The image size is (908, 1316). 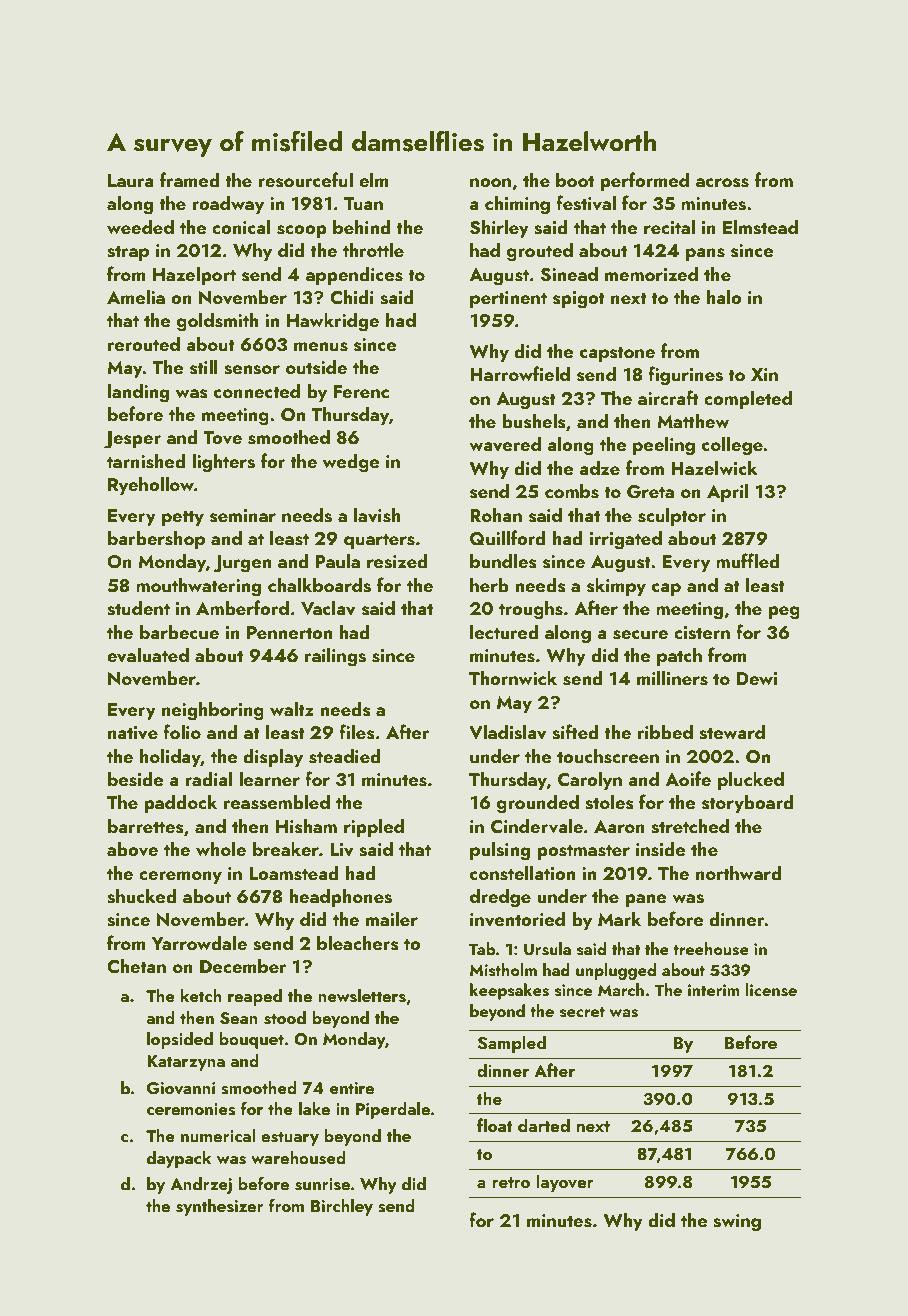 What do you see at coordinates (511, 1182) in the page?
I see `retro` at bounding box center [511, 1182].
